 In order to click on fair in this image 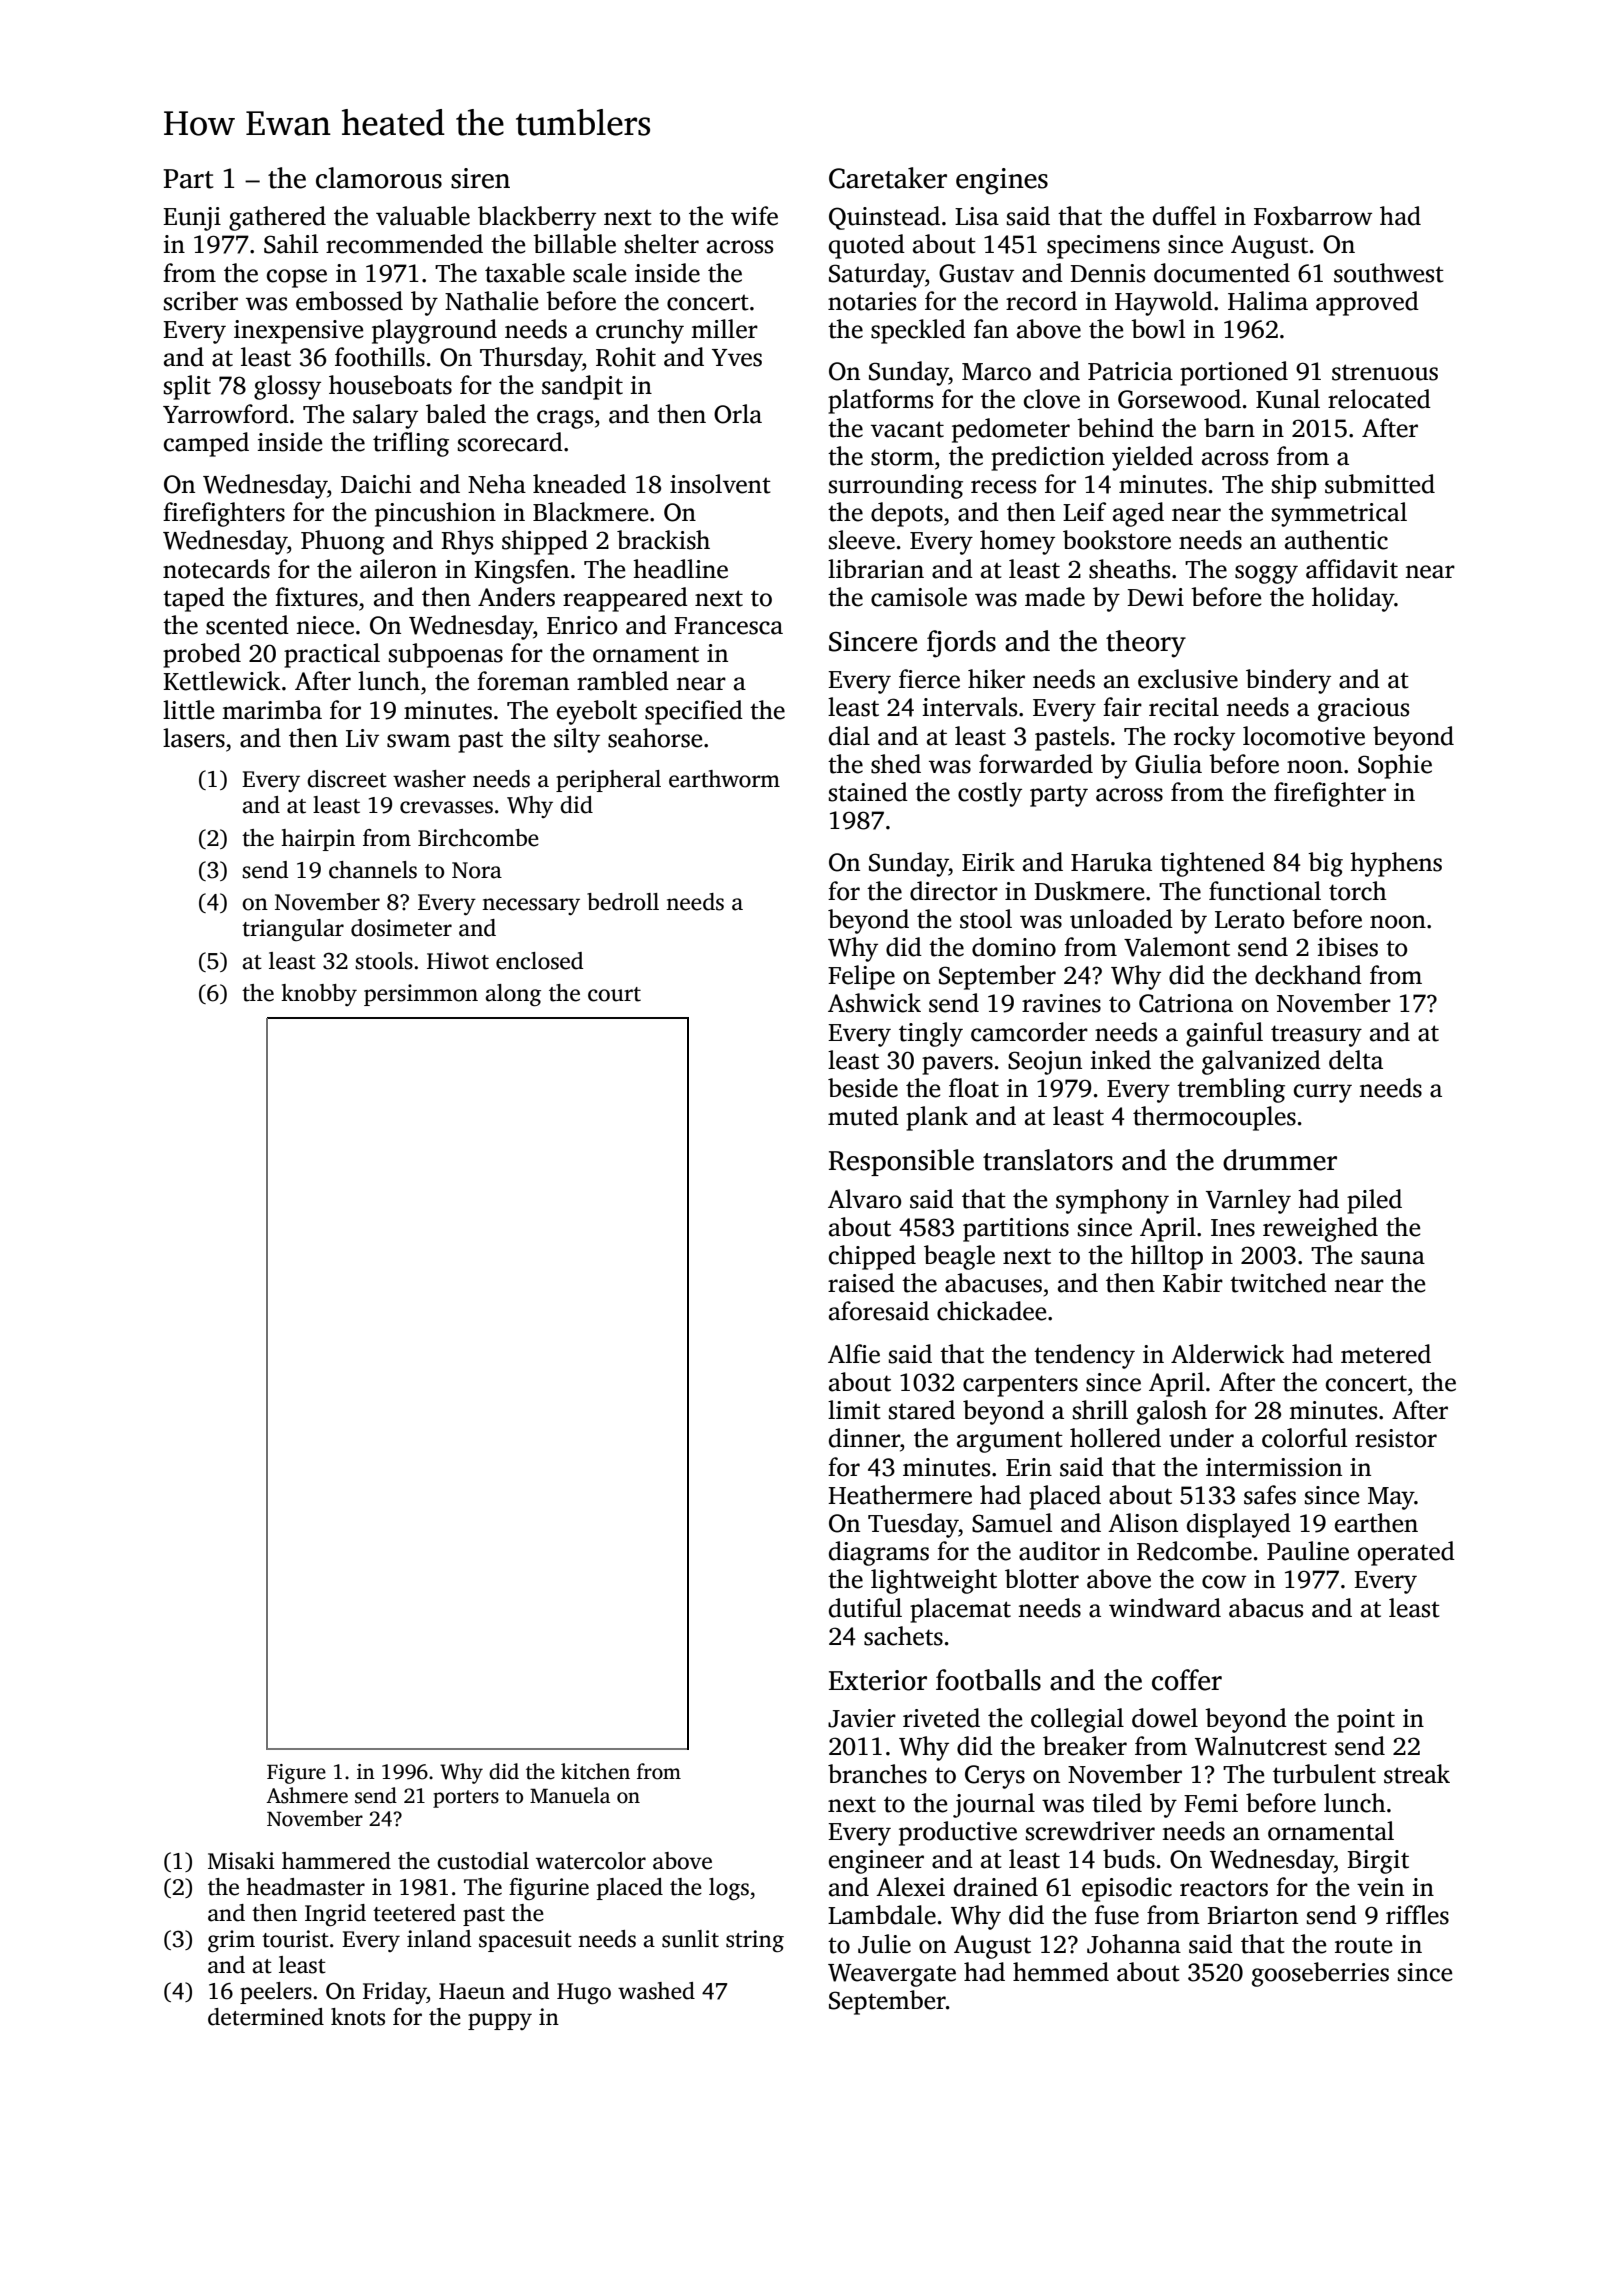, I will do `click(1122, 707)`.
